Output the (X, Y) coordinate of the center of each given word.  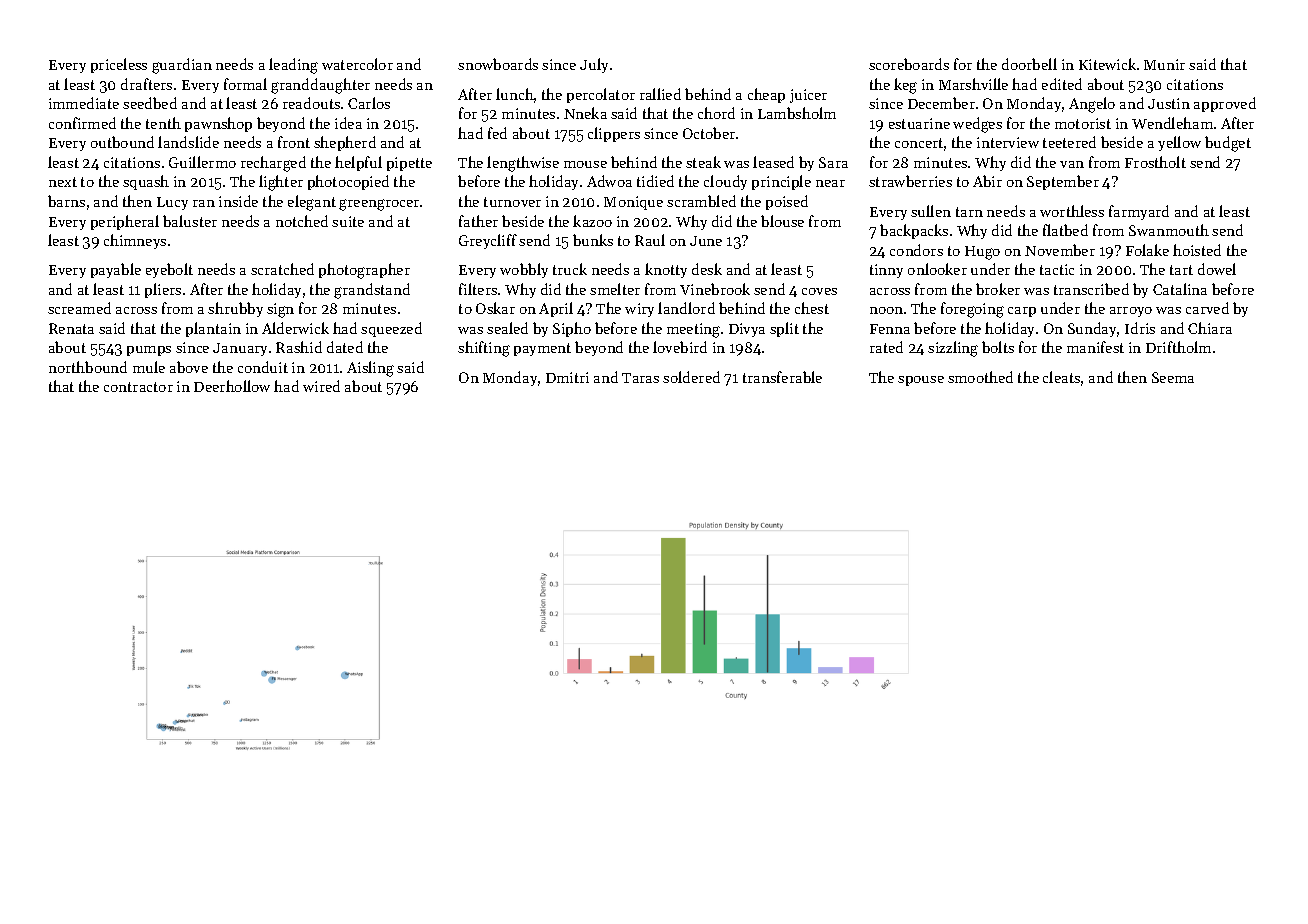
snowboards (498, 64)
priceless (119, 65)
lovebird (680, 347)
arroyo (1131, 312)
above (189, 367)
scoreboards (909, 64)
